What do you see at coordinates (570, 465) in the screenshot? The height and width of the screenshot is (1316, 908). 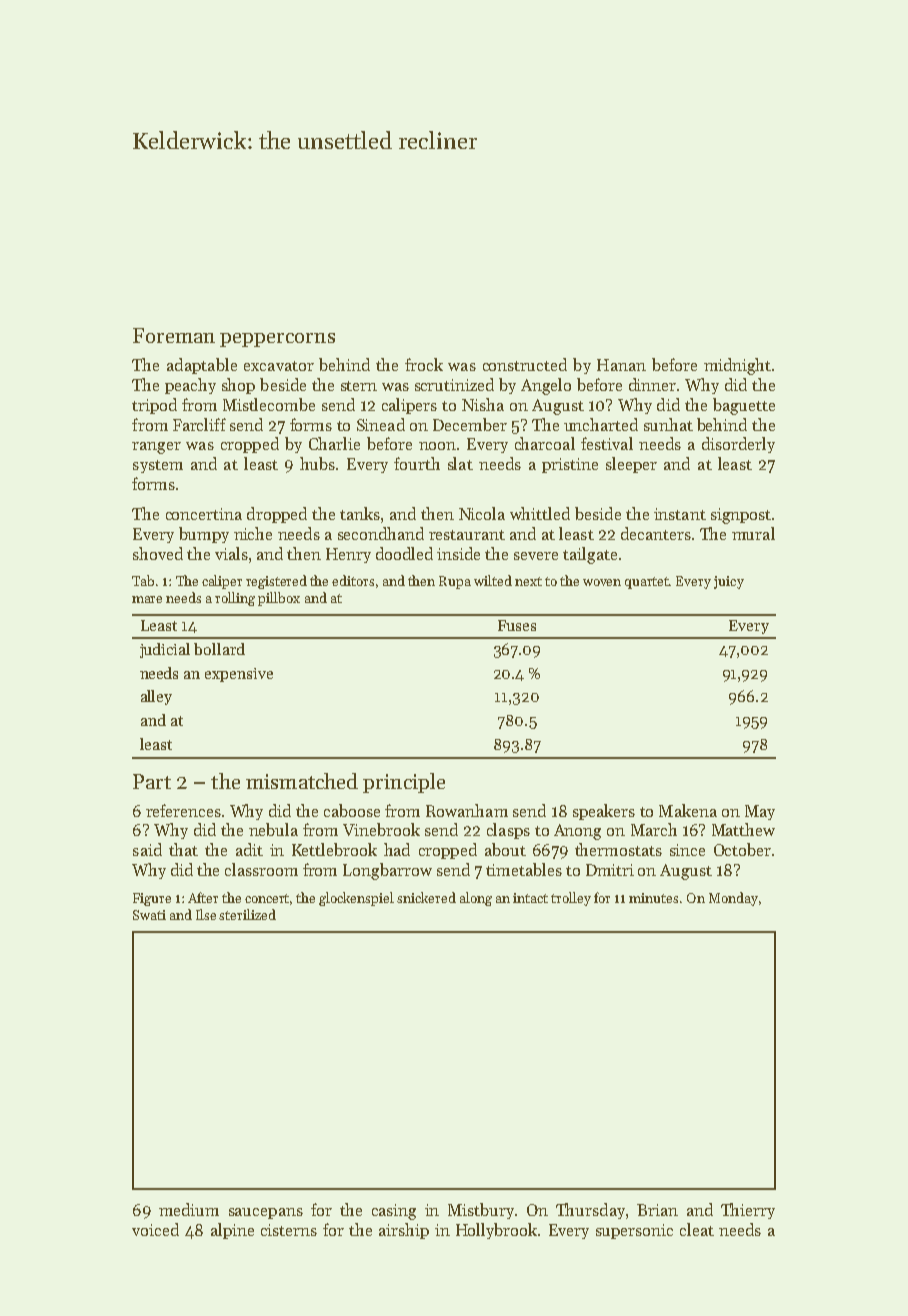 I see `pristine` at bounding box center [570, 465].
